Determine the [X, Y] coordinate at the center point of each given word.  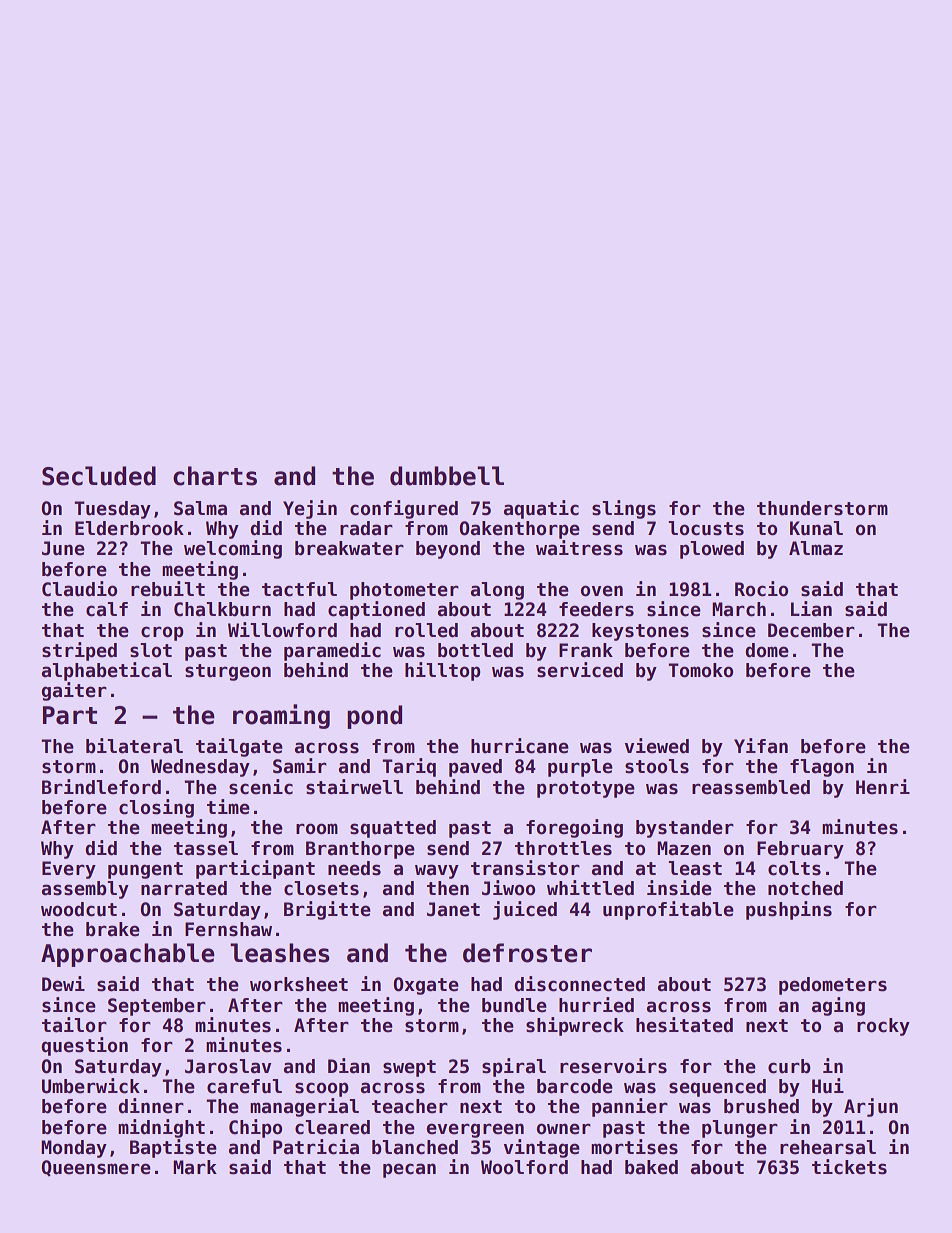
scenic [261, 787]
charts [215, 476]
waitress [579, 548]
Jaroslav [228, 1066]
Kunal [816, 528]
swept [409, 1068]
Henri [883, 787]
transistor [525, 868]
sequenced [717, 1088]
